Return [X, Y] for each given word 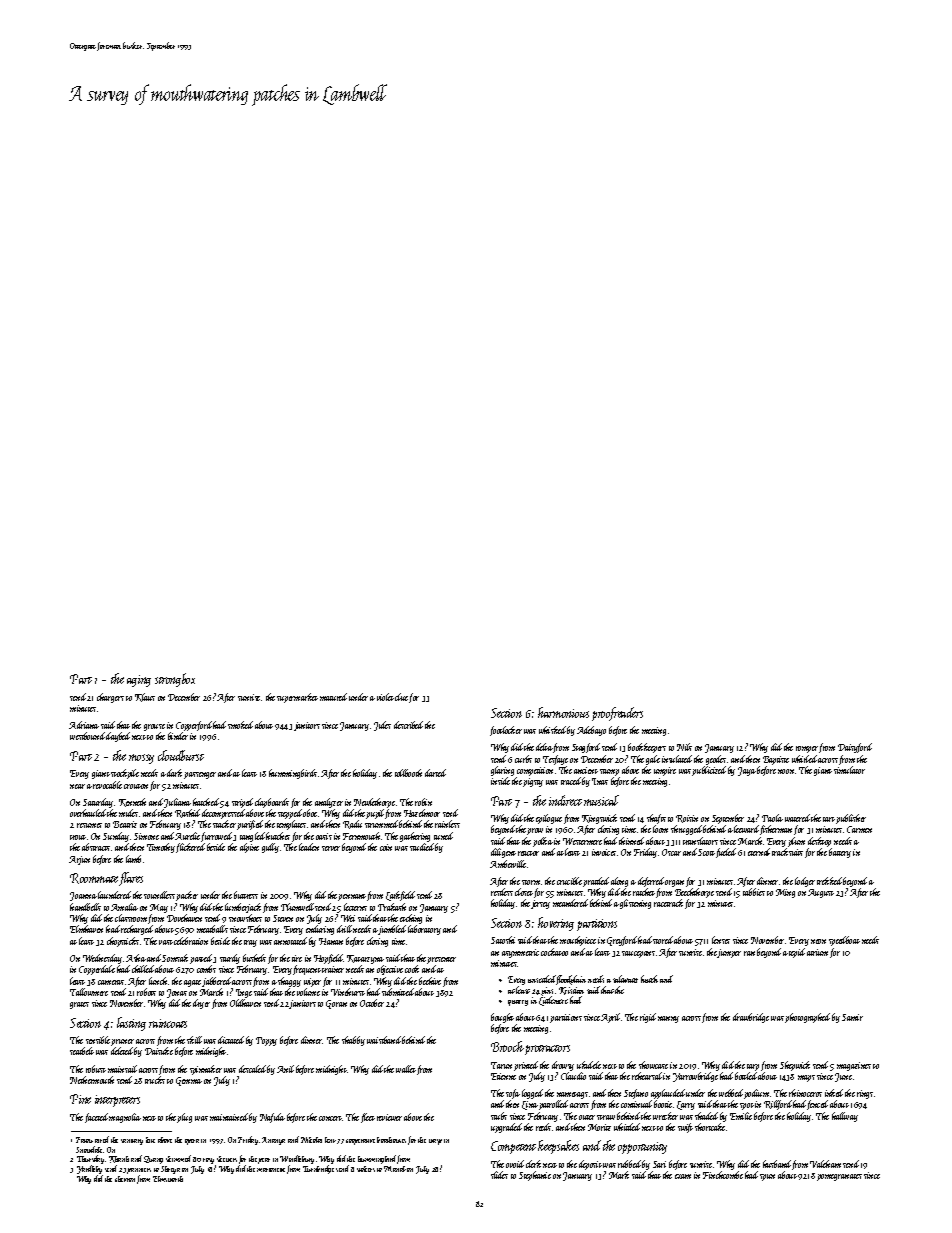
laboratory [424, 930]
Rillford [778, 1105]
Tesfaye [555, 760]
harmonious [563, 712]
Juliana [177, 803]
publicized [709, 771]
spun [767, 1177]
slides [499, 1175]
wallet [406, 1069]
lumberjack [243, 908]
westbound [88, 736]
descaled [253, 1069]
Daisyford [855, 748]
